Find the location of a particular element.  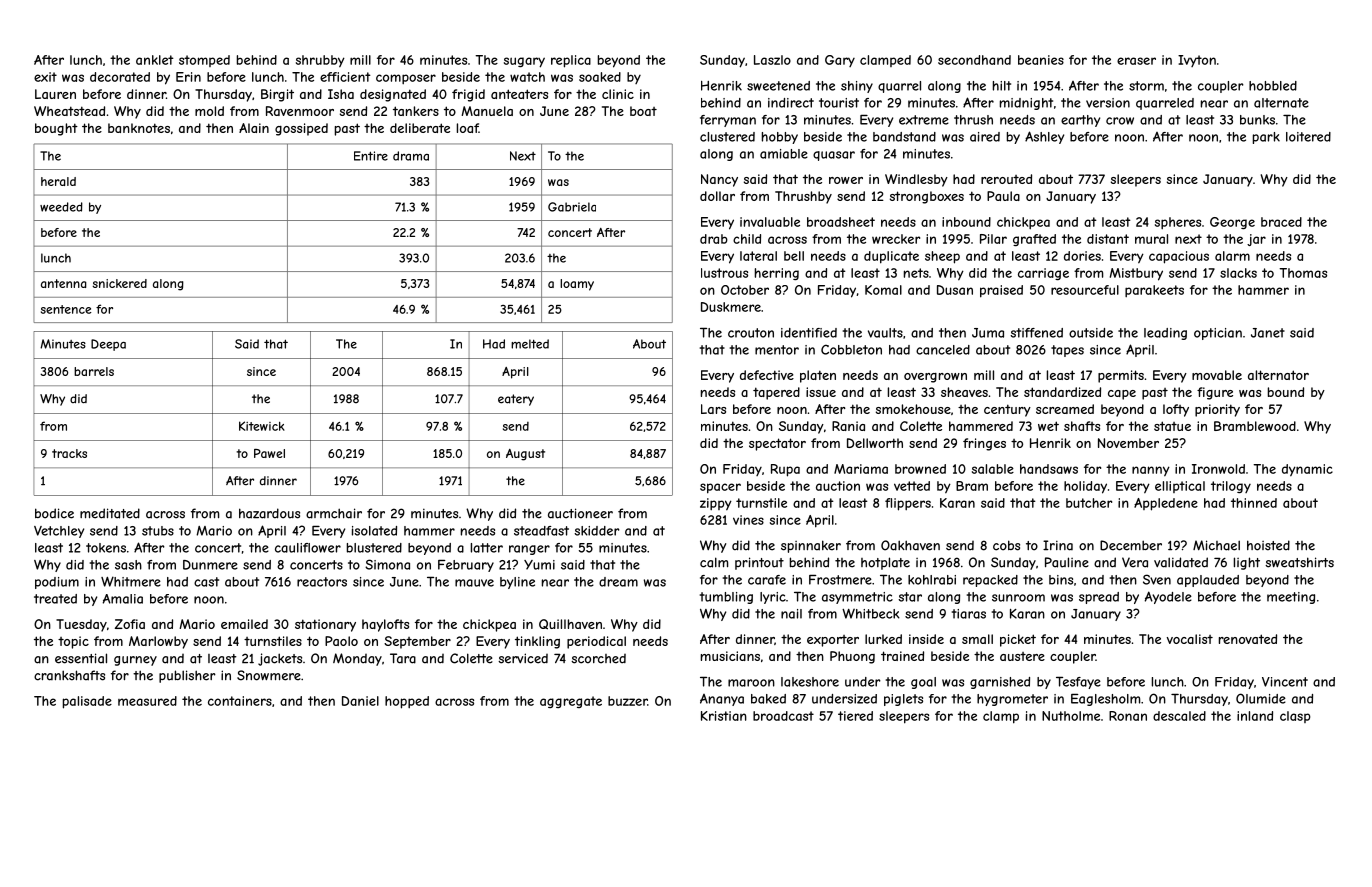

Michael is located at coordinates (1216, 545).
